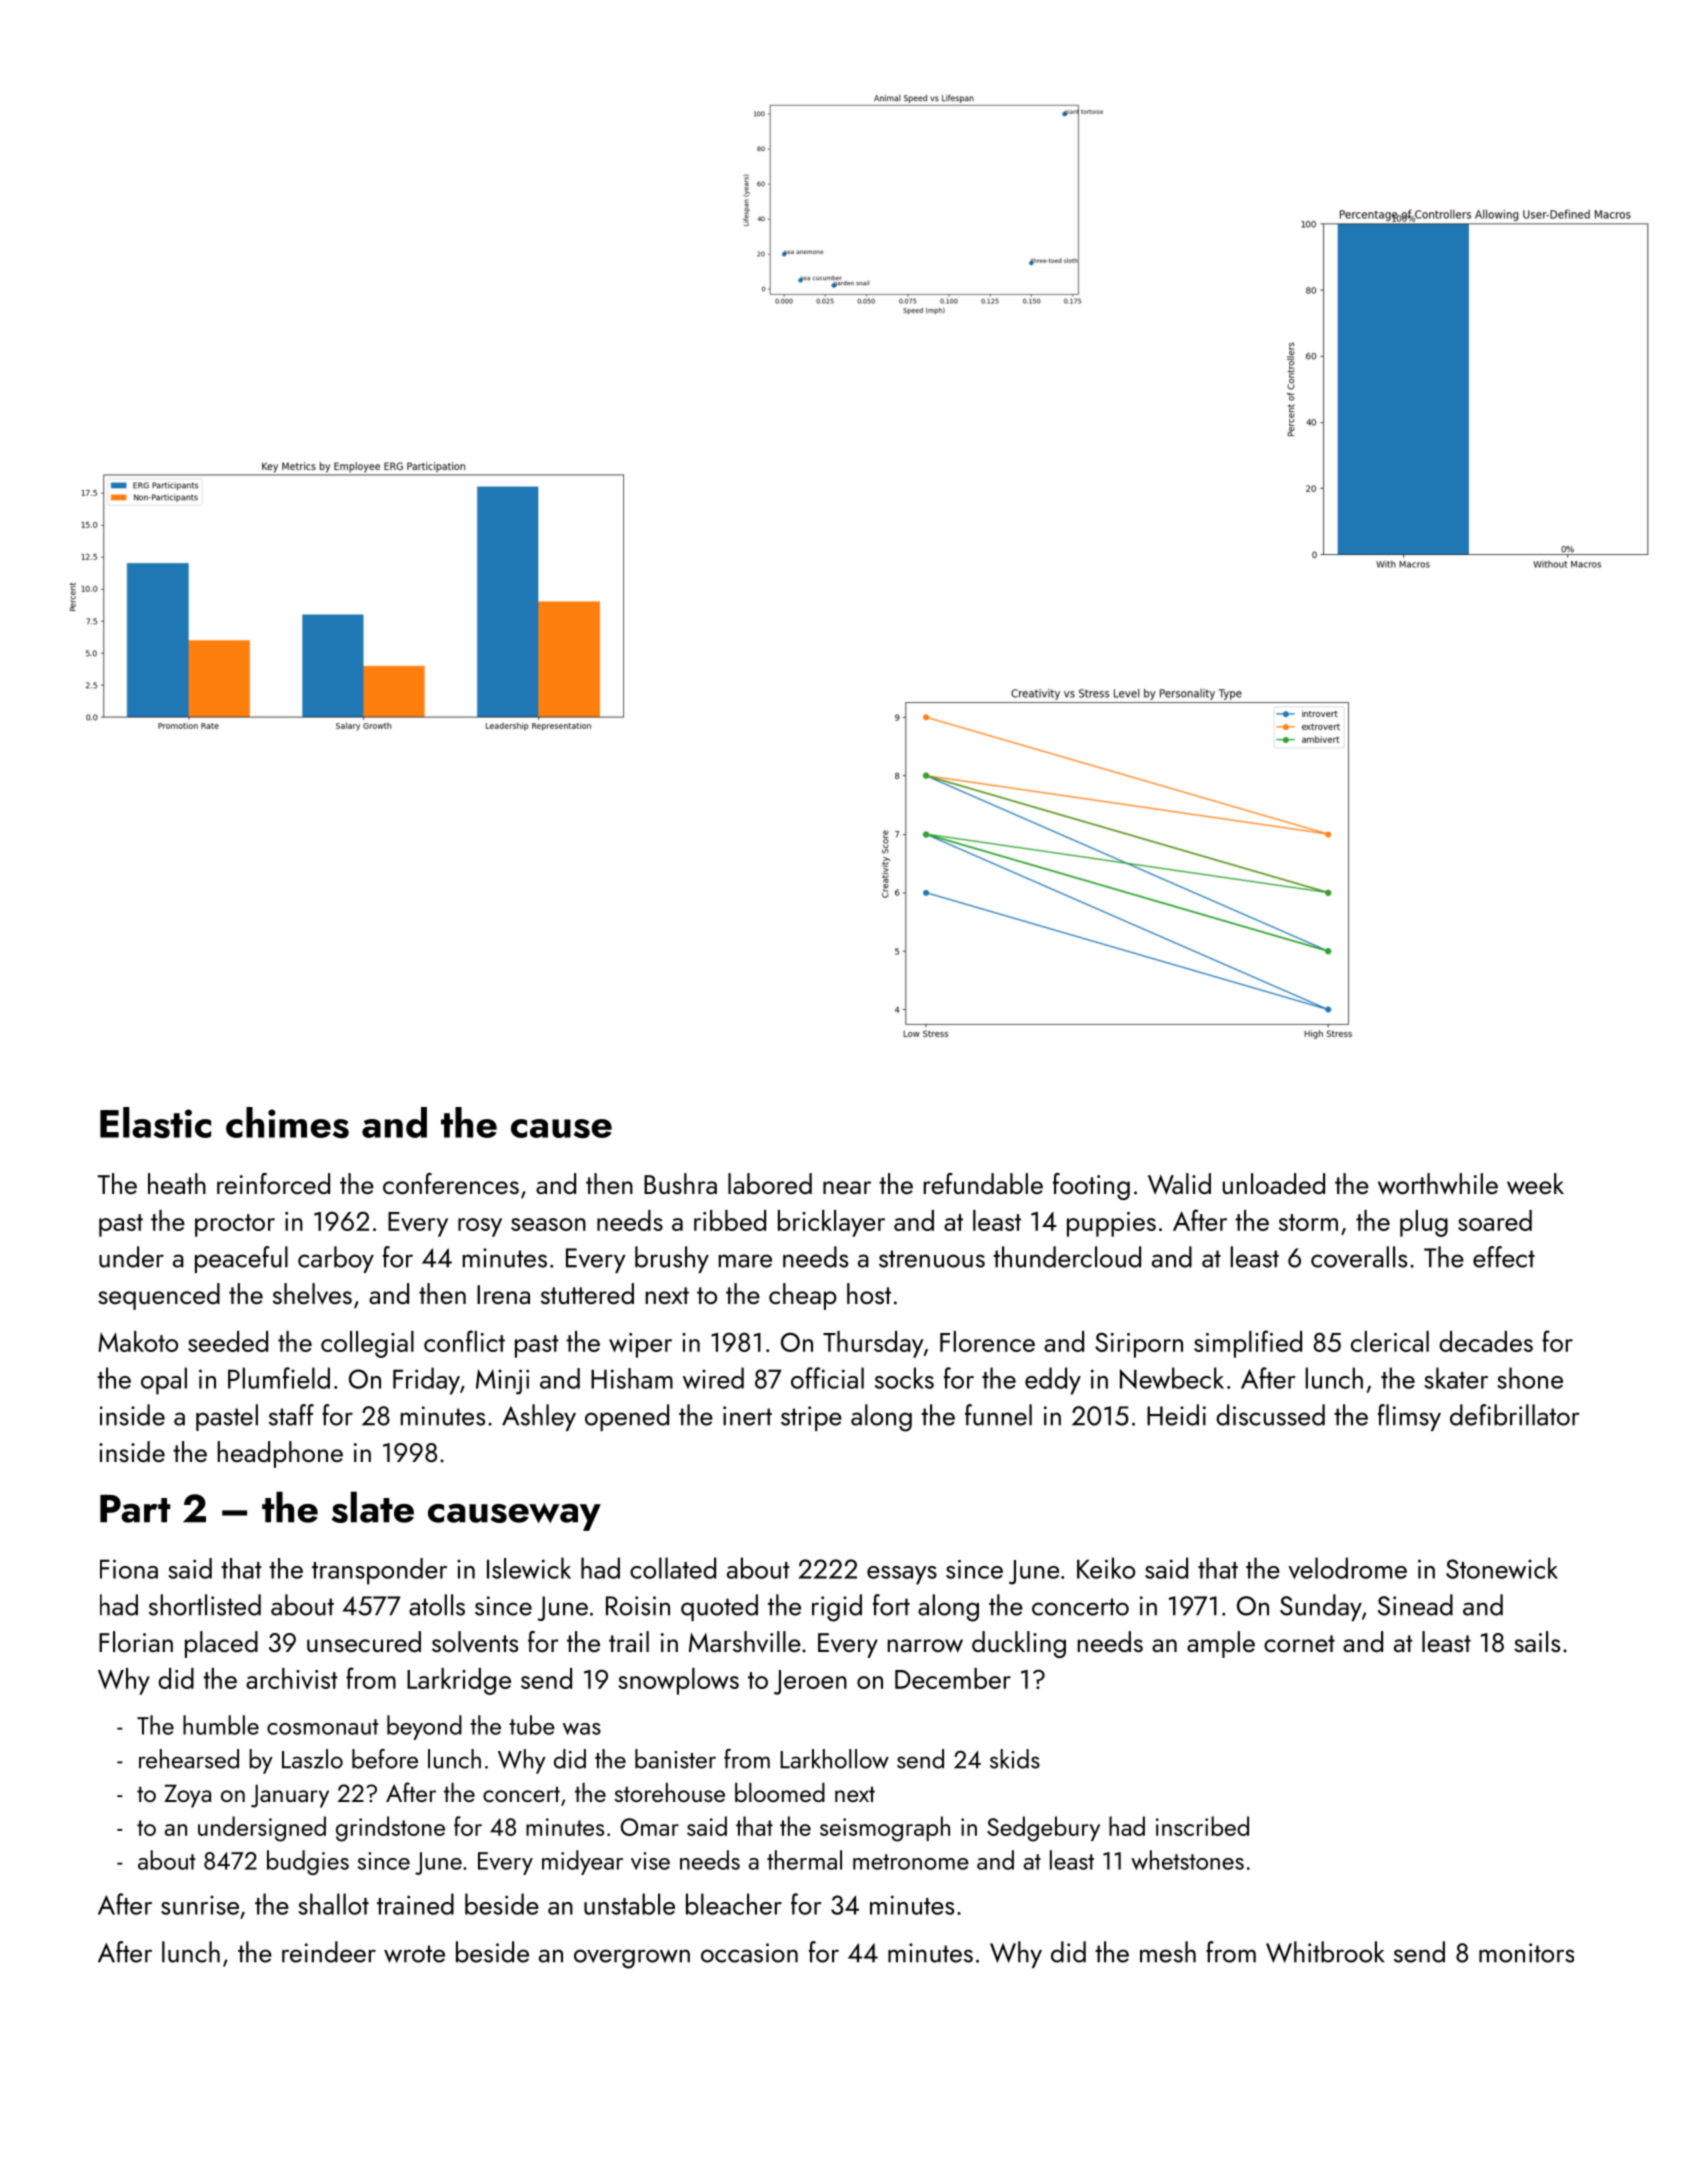 The height and width of the screenshot is (2178, 1683). I want to click on velodrome, so click(1347, 1568).
